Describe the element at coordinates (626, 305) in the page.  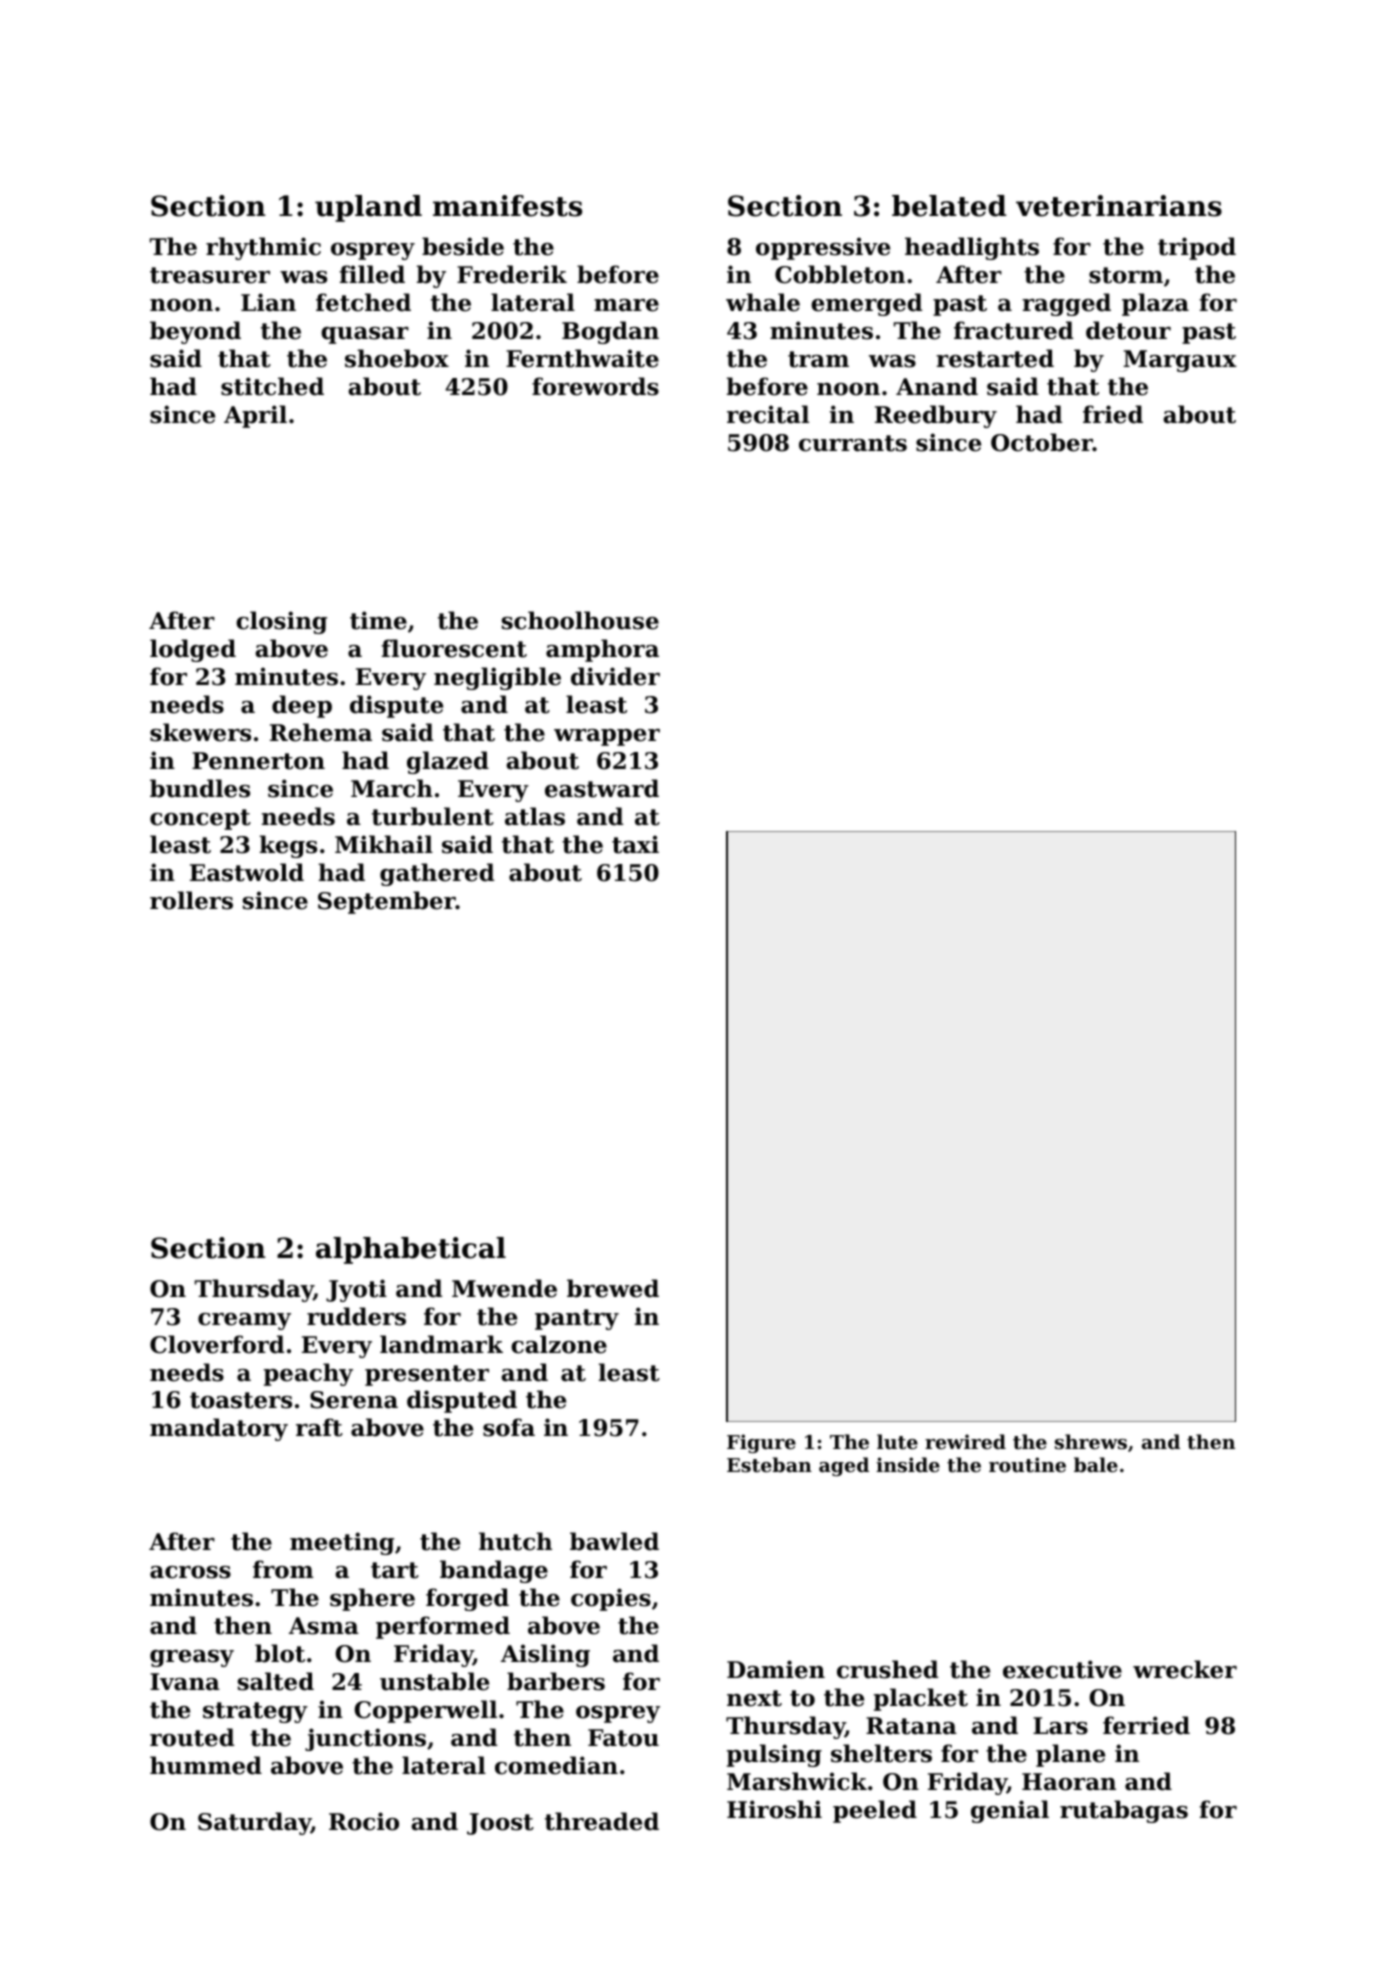
I see `mare` at that location.
